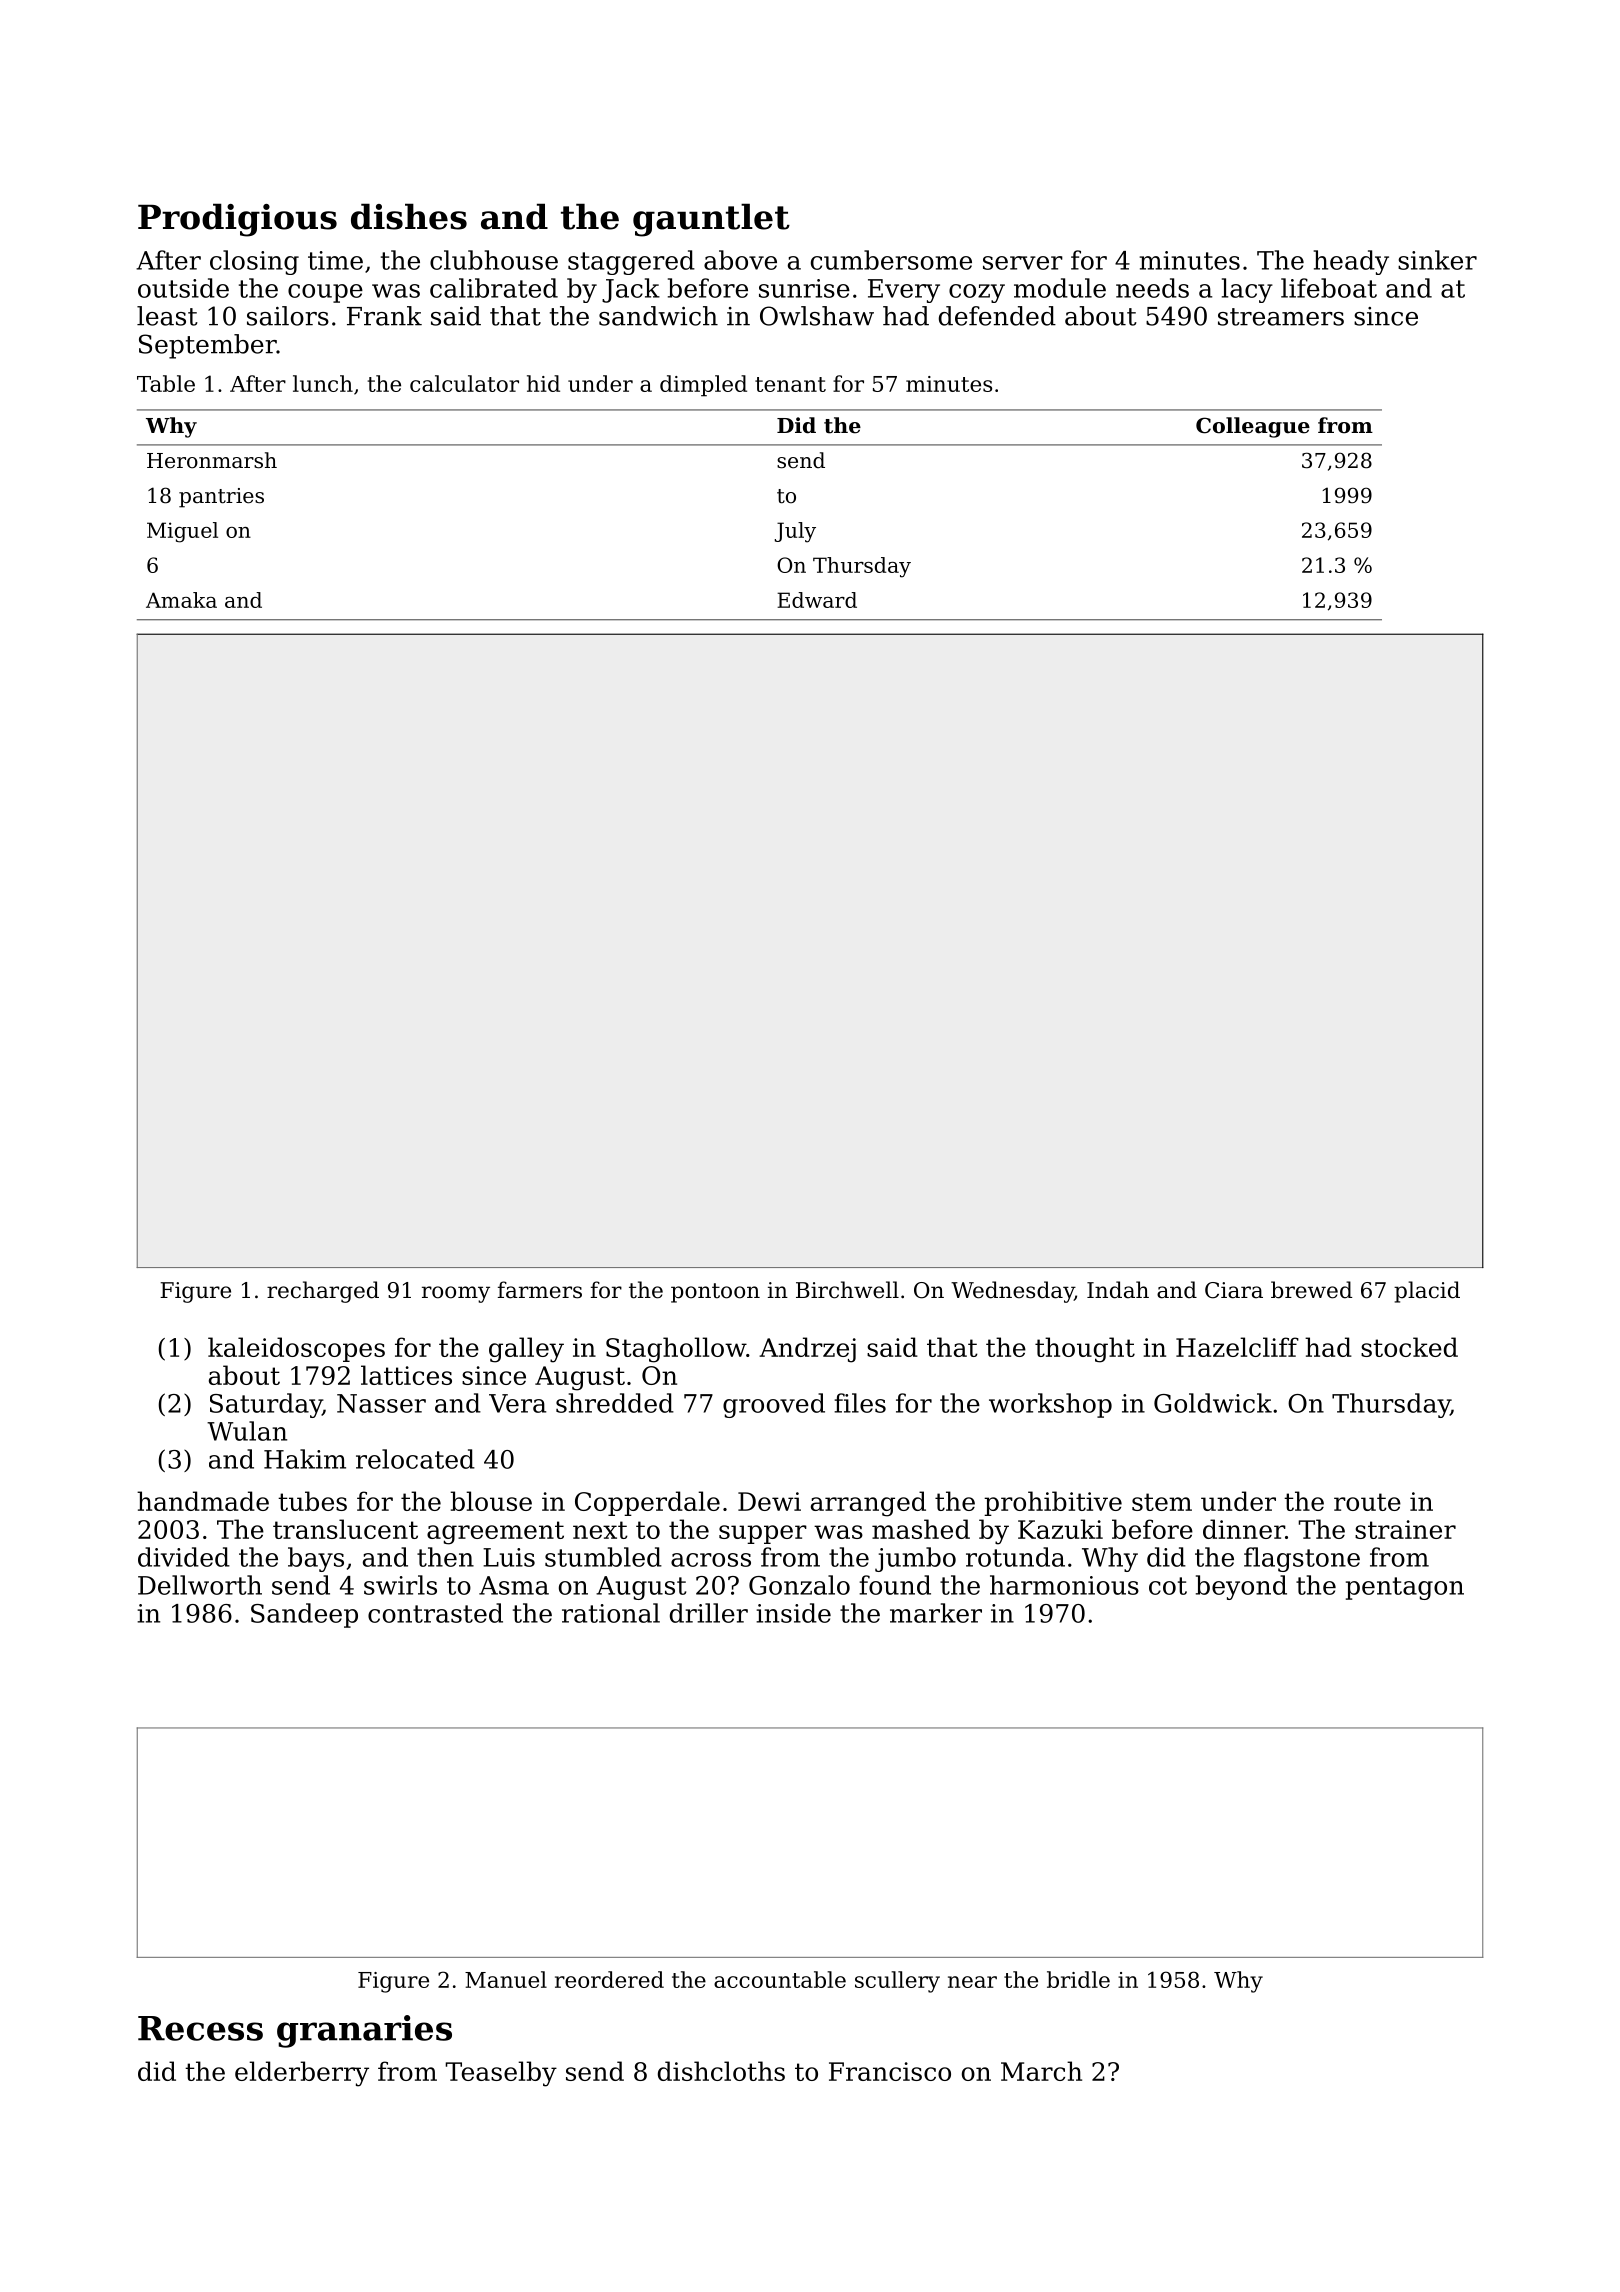 The image size is (1620, 2292). What do you see at coordinates (266, 1405) in the document?
I see `Saturday` at bounding box center [266, 1405].
